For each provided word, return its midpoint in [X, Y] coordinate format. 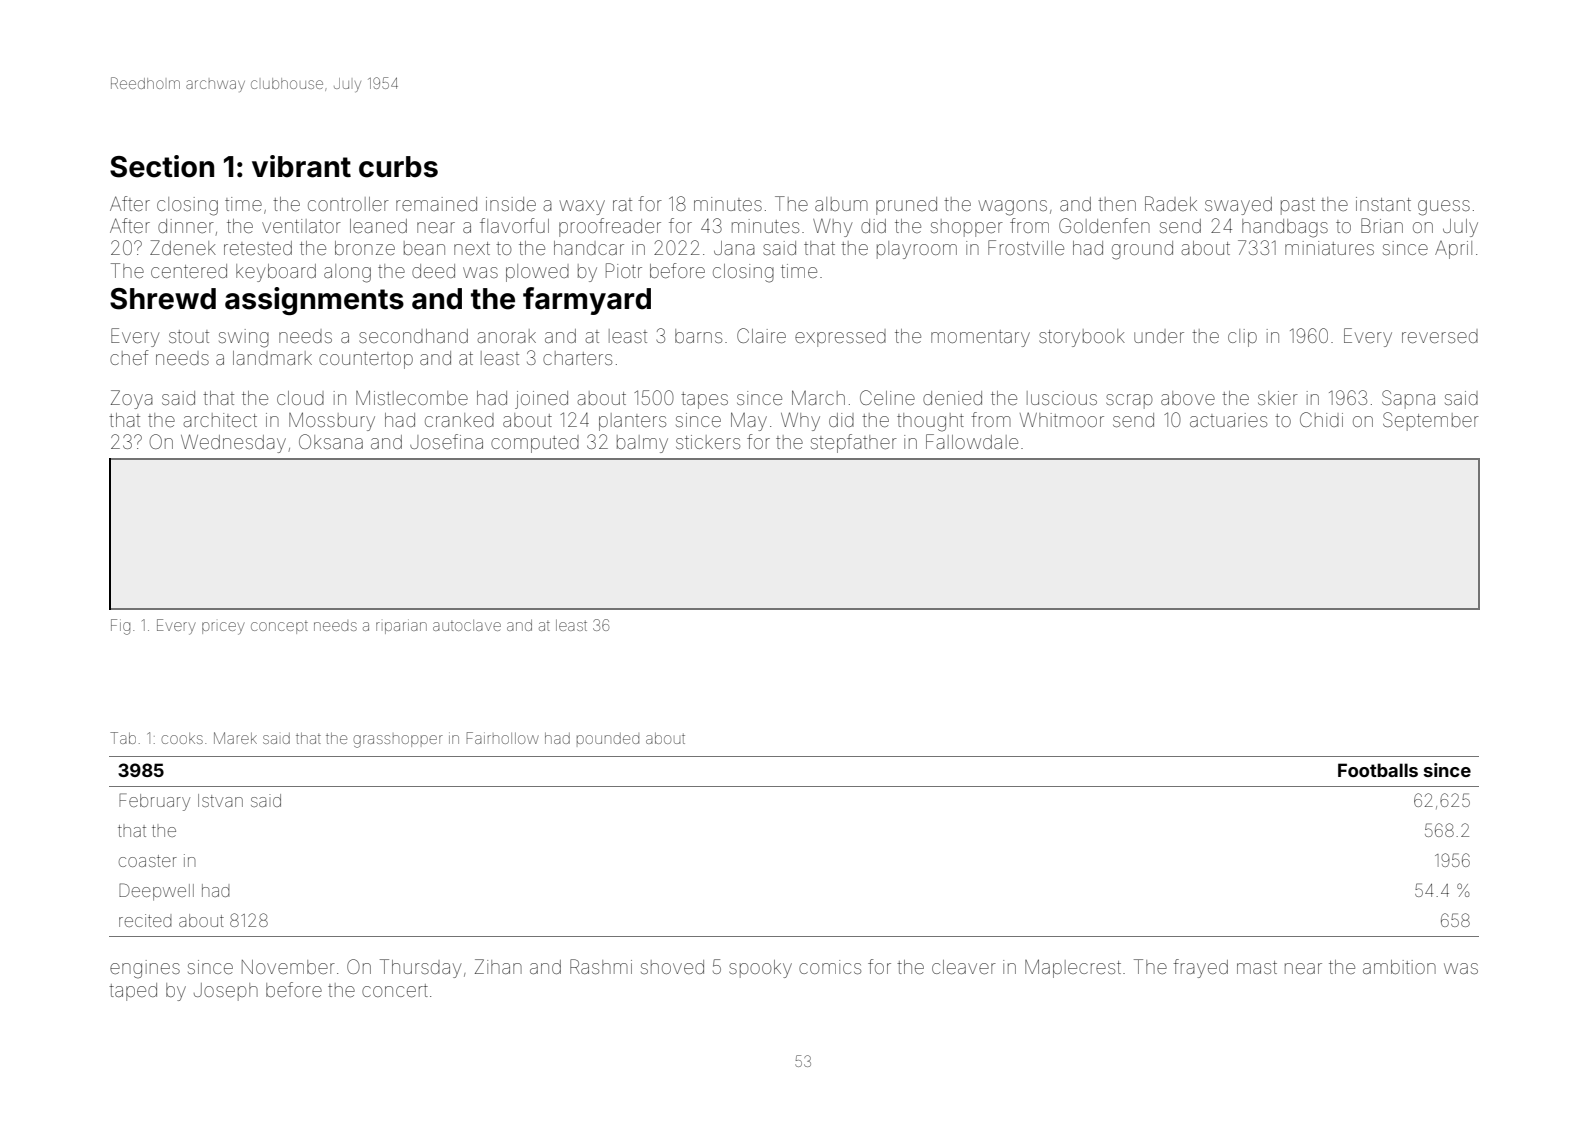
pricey [223, 628]
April [1453, 250]
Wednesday [233, 443]
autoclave [467, 625]
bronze [365, 248]
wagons [1012, 208]
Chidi [1321, 419]
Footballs [1378, 770]
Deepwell [156, 892]
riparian [401, 626]
